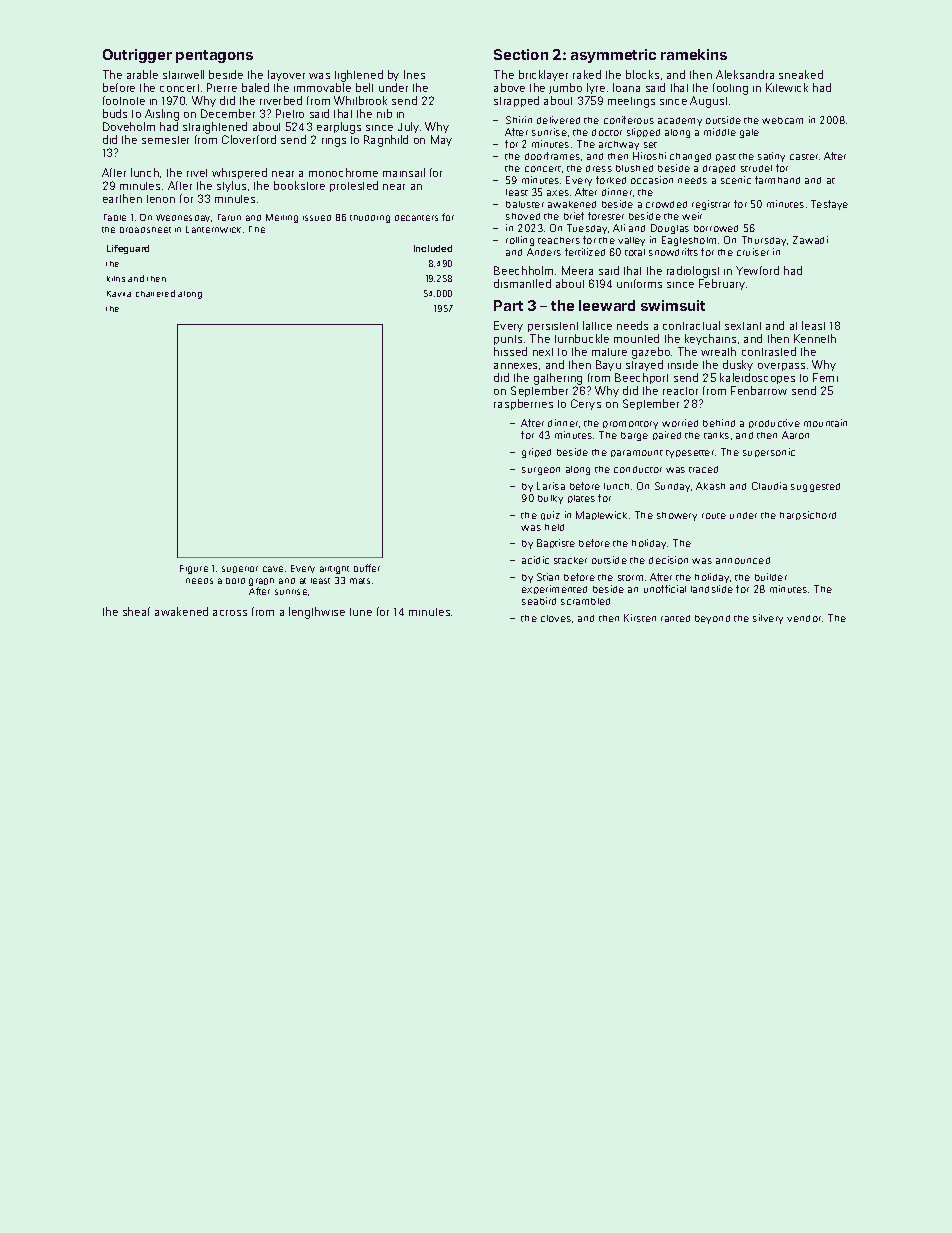 This screenshot has width=952, height=1233. Describe the element at coordinates (556, 618) in the screenshot. I see `cloves` at that location.
